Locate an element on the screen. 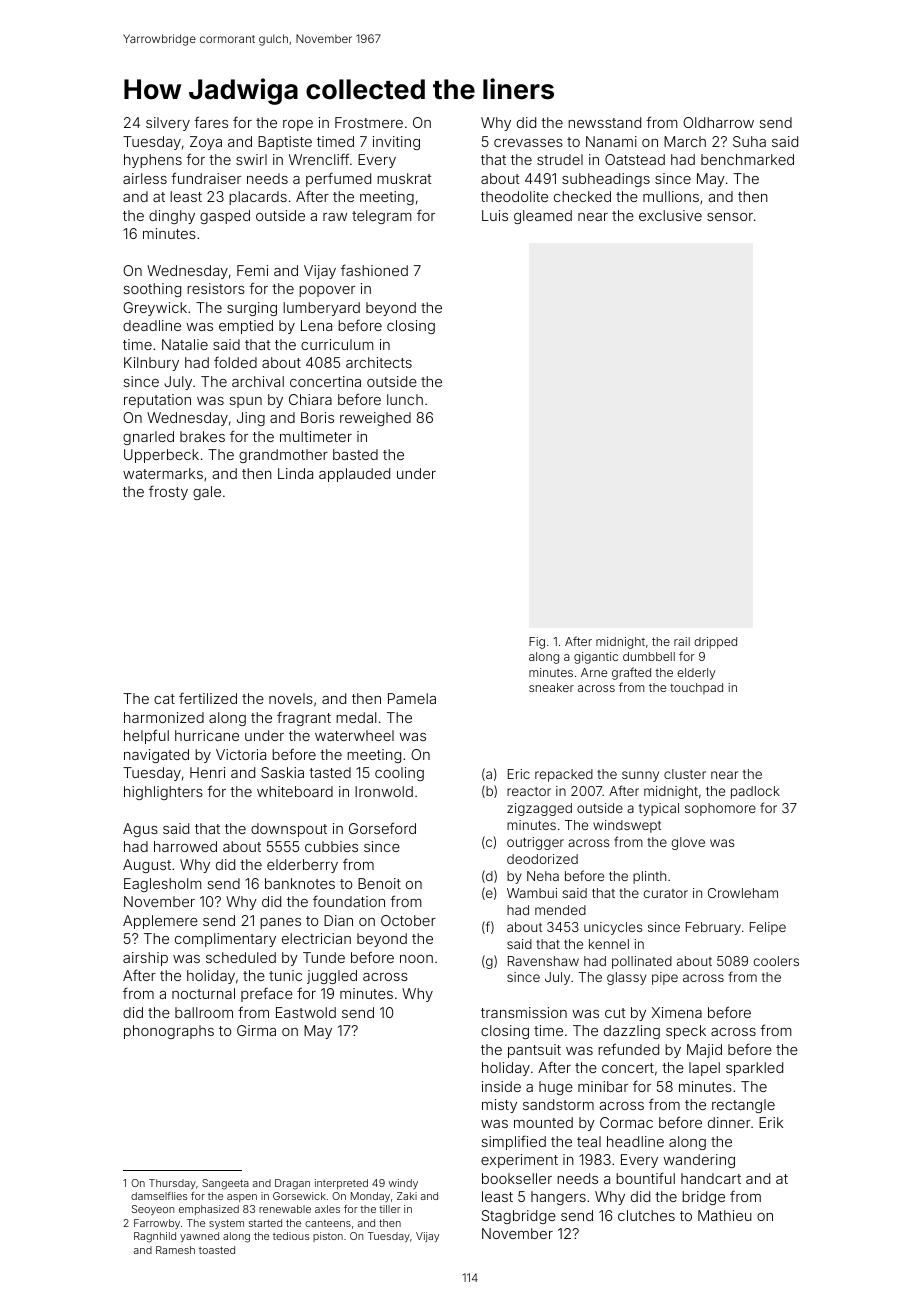 This screenshot has width=924, height=1311. fashioned is located at coordinates (374, 270).
